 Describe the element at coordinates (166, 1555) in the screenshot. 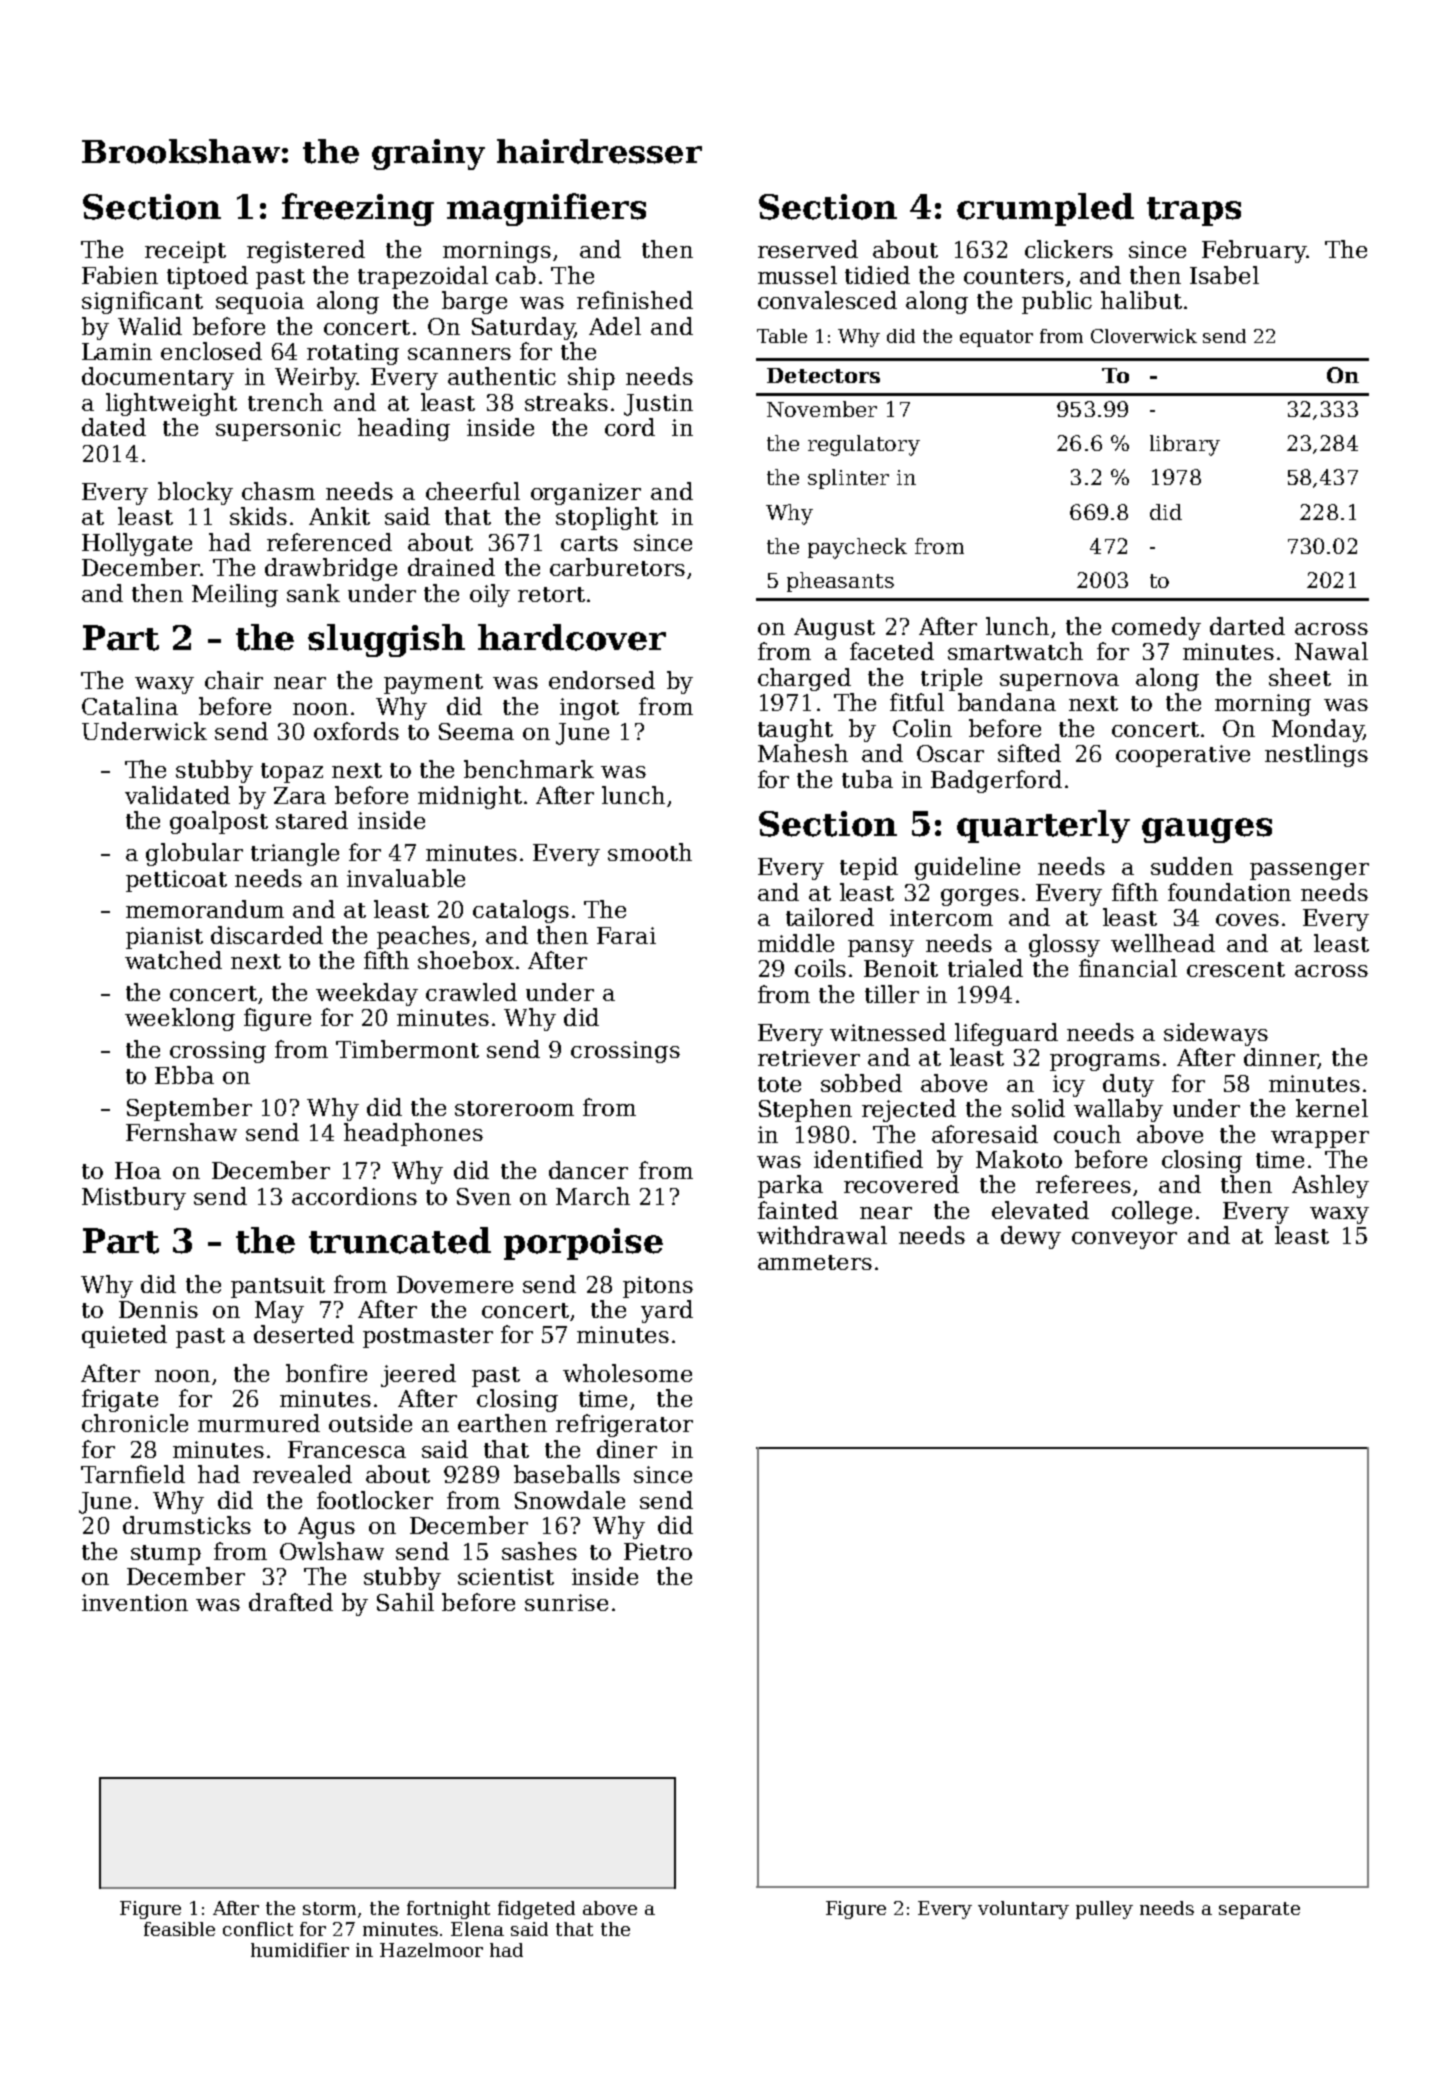

I see `stump` at that location.
